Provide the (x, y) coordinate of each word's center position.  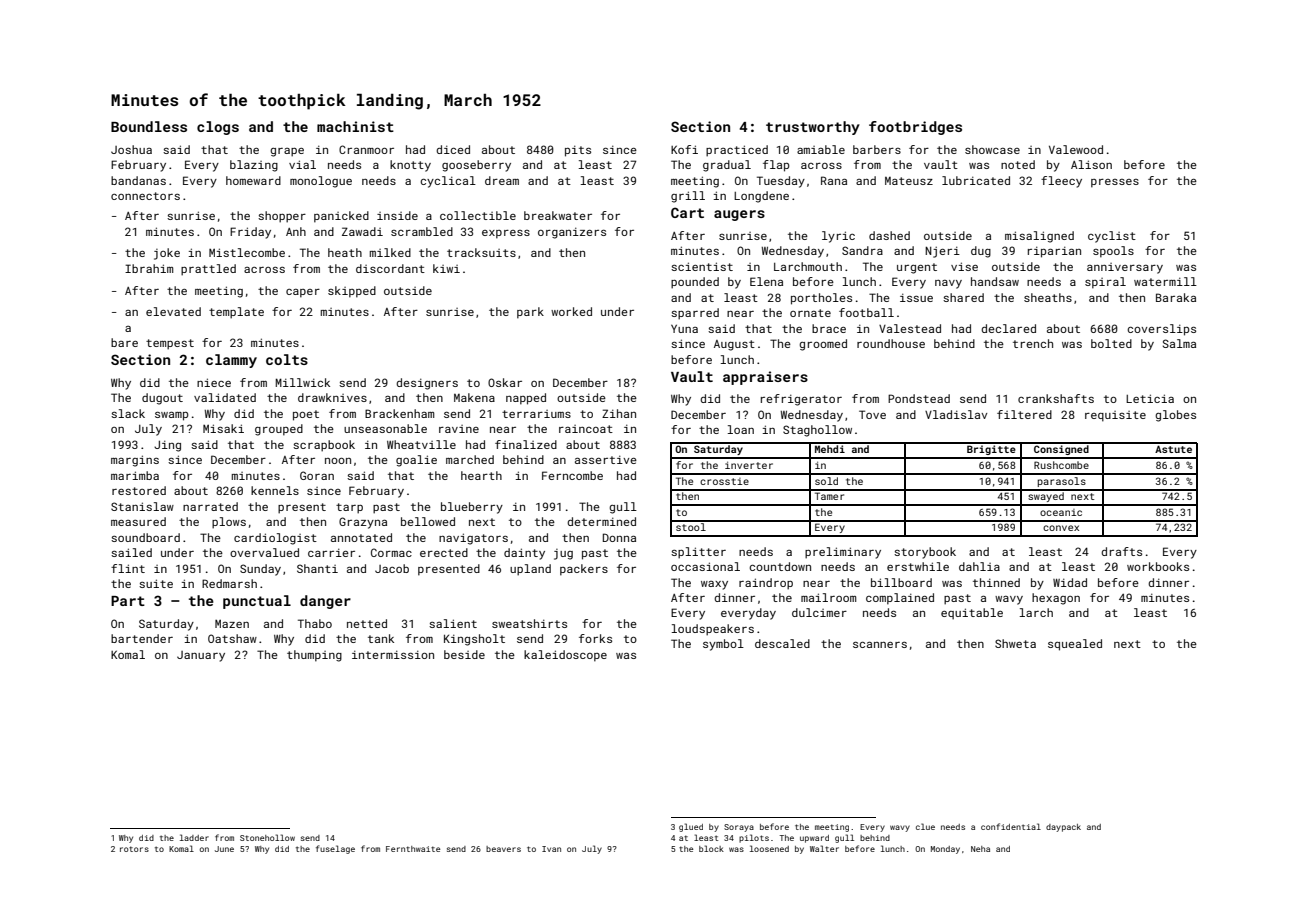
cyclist (1112, 237)
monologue (321, 182)
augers (739, 215)
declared (1008, 328)
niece (214, 382)
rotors (134, 849)
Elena (766, 281)
